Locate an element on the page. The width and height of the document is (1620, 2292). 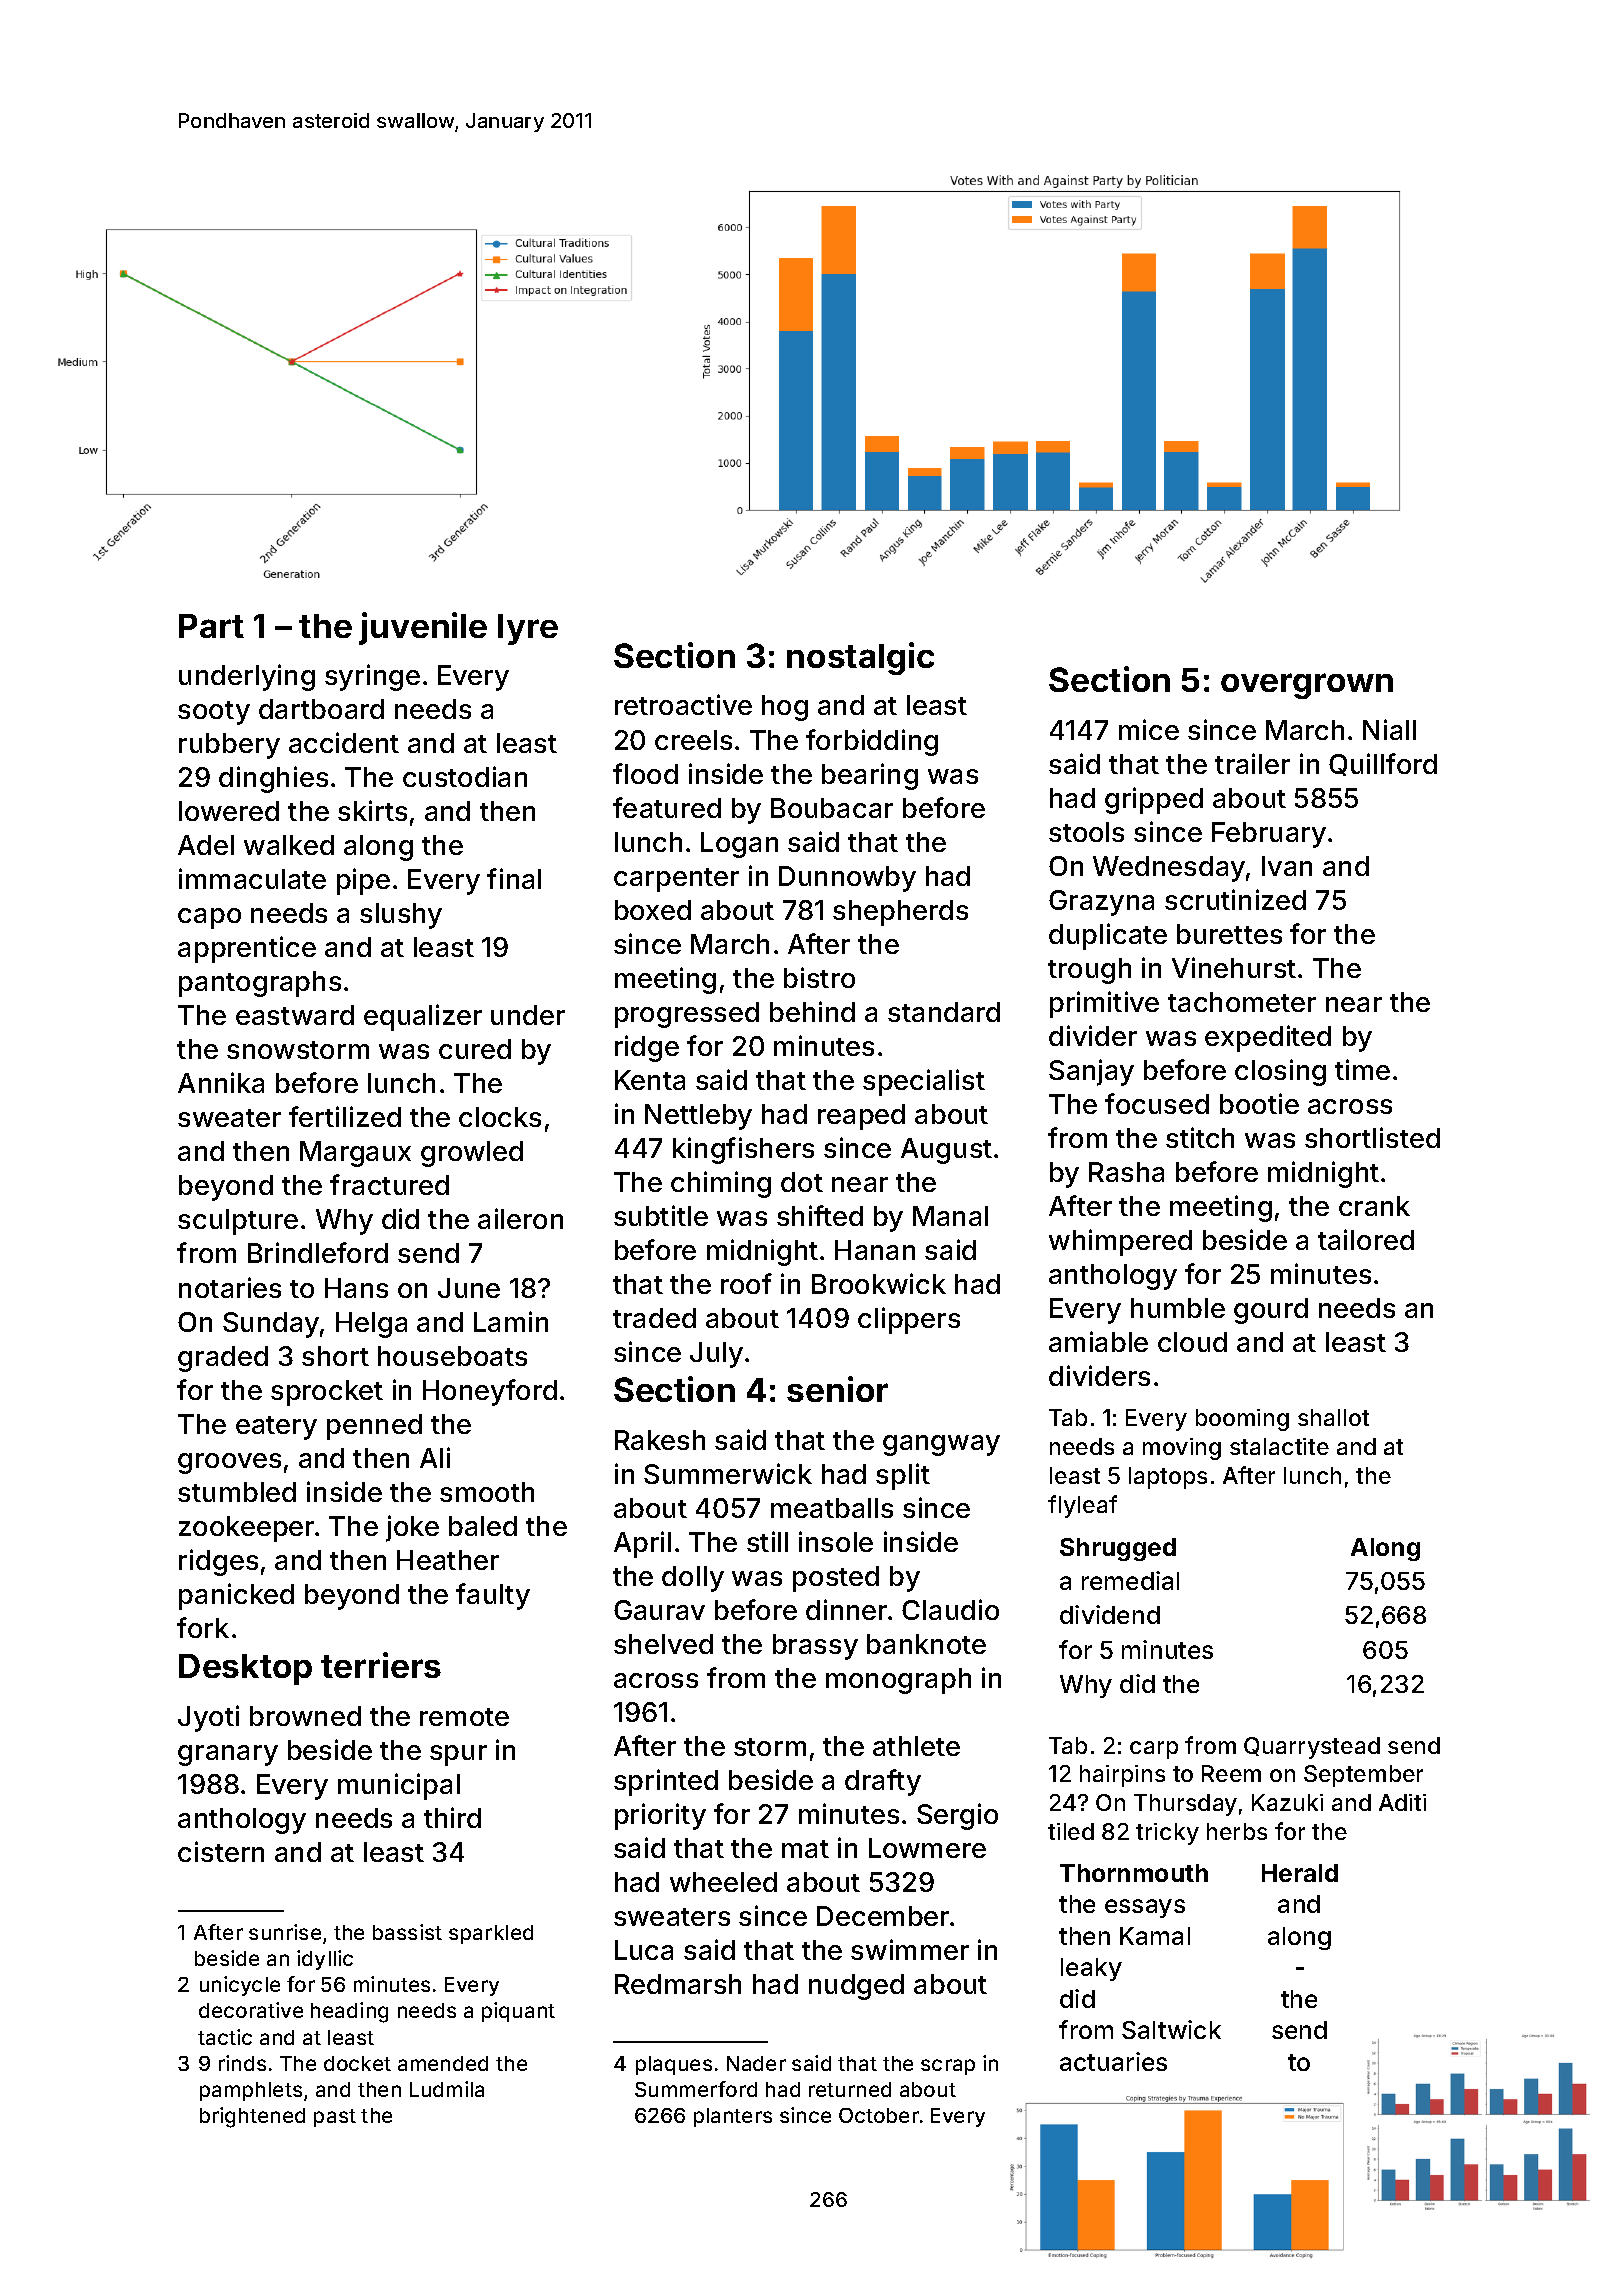
shallot is located at coordinates (1333, 1417).
